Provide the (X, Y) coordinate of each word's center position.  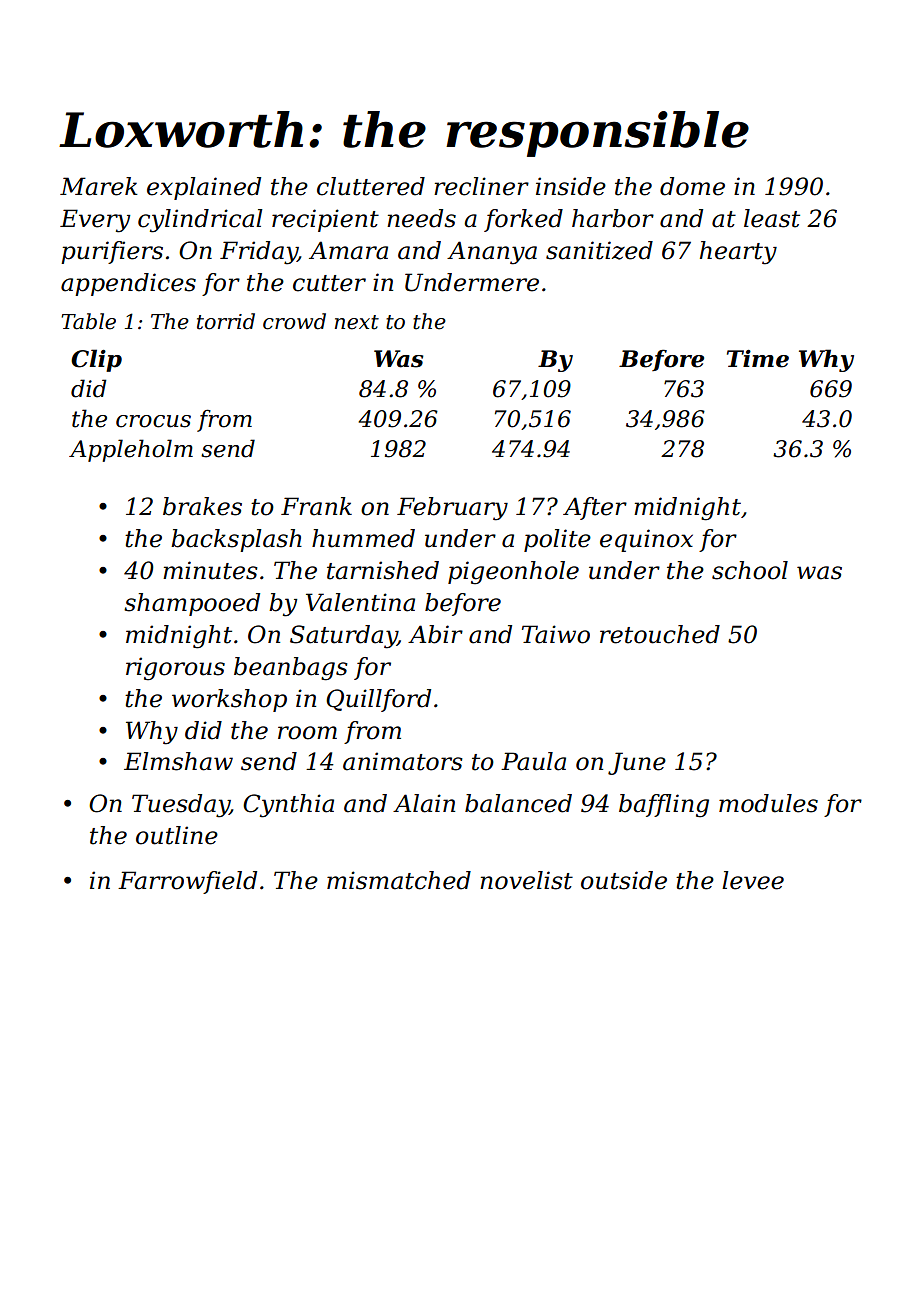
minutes (210, 570)
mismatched (399, 880)
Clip (96, 360)
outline (177, 835)
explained (204, 188)
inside (571, 186)
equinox (646, 540)
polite (557, 540)
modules (768, 803)
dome (692, 186)
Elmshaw (178, 761)
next (357, 322)
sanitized (599, 250)
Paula (533, 761)
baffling (664, 806)
